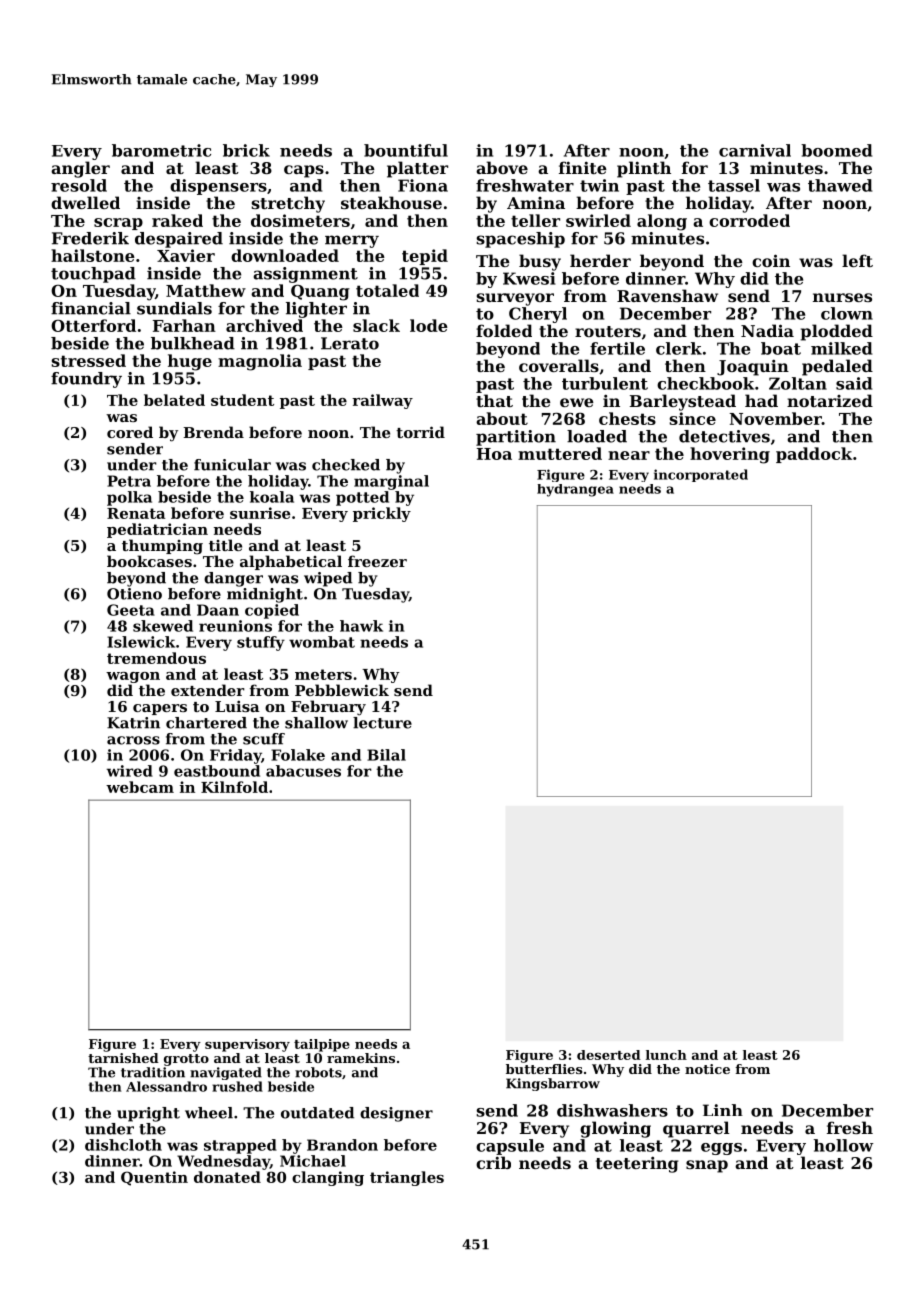  I want to click on webcam, so click(140, 787).
